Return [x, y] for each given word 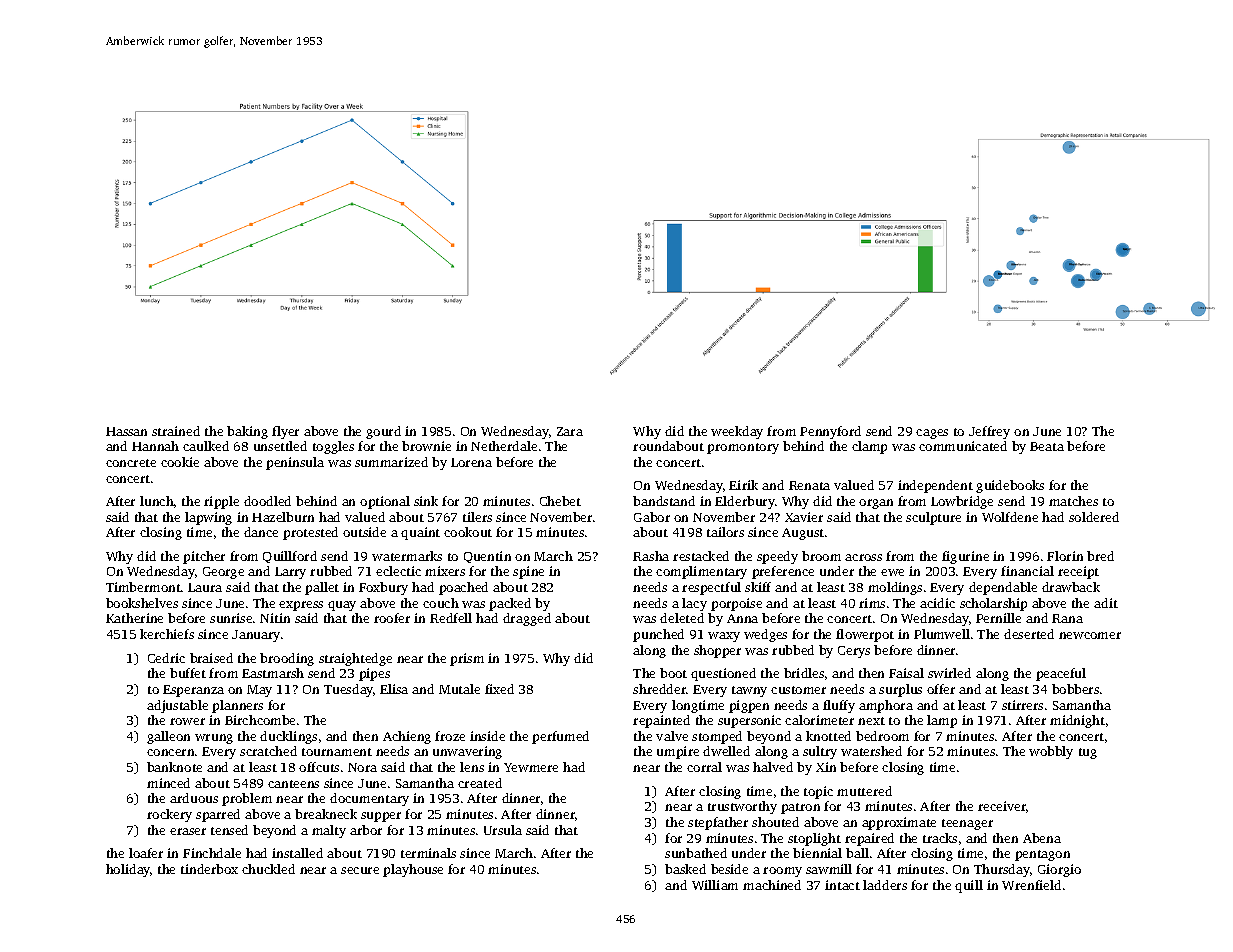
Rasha [651, 556]
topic [818, 792]
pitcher [204, 557]
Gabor [652, 517]
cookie [180, 462]
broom [821, 556]
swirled [949, 673]
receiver [1002, 806]
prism [467, 659]
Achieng [407, 737]
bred [1100, 556]
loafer [146, 853]
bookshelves [142, 603]
